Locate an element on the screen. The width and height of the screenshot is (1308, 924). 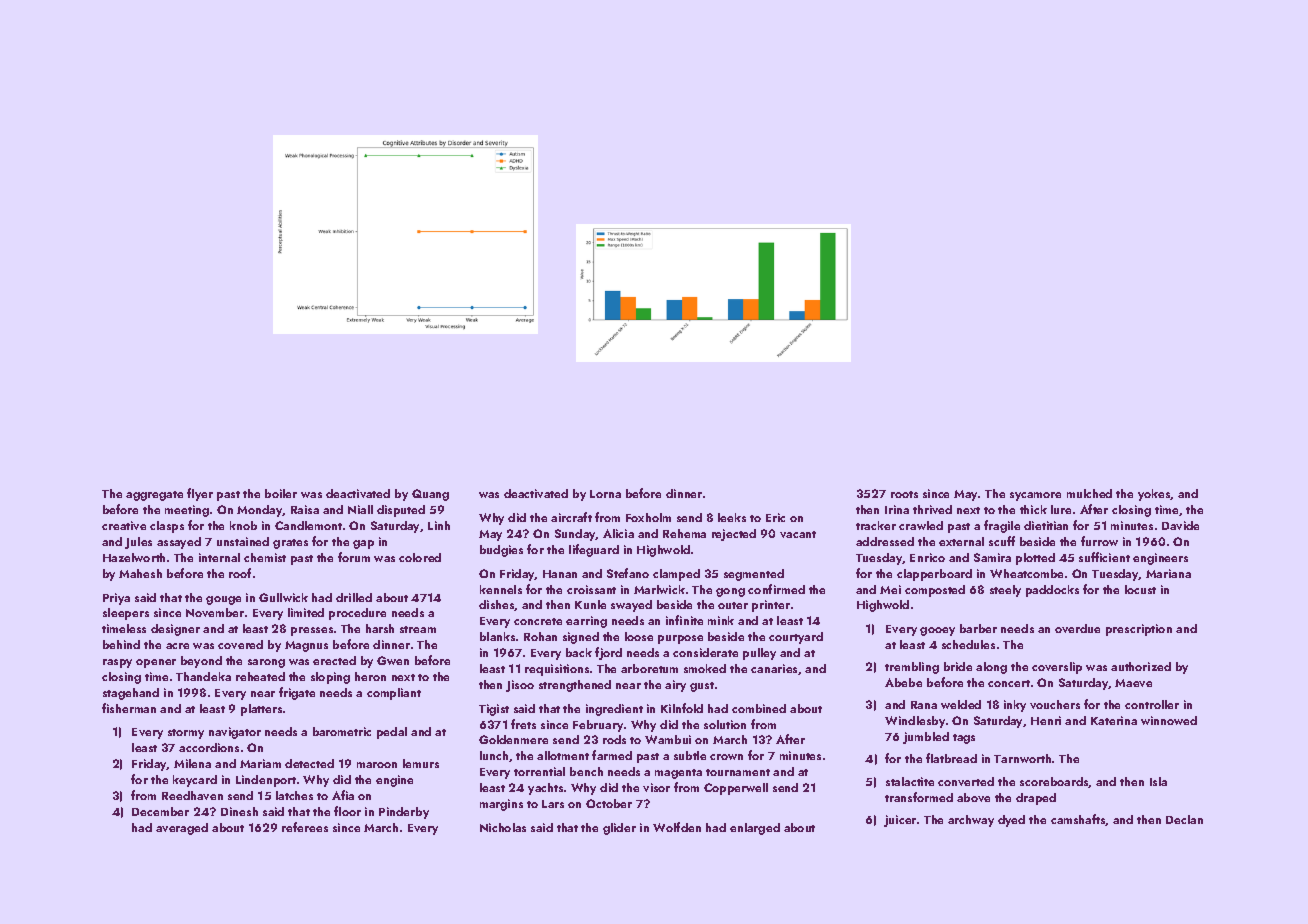
Foxholm is located at coordinates (648, 517).
